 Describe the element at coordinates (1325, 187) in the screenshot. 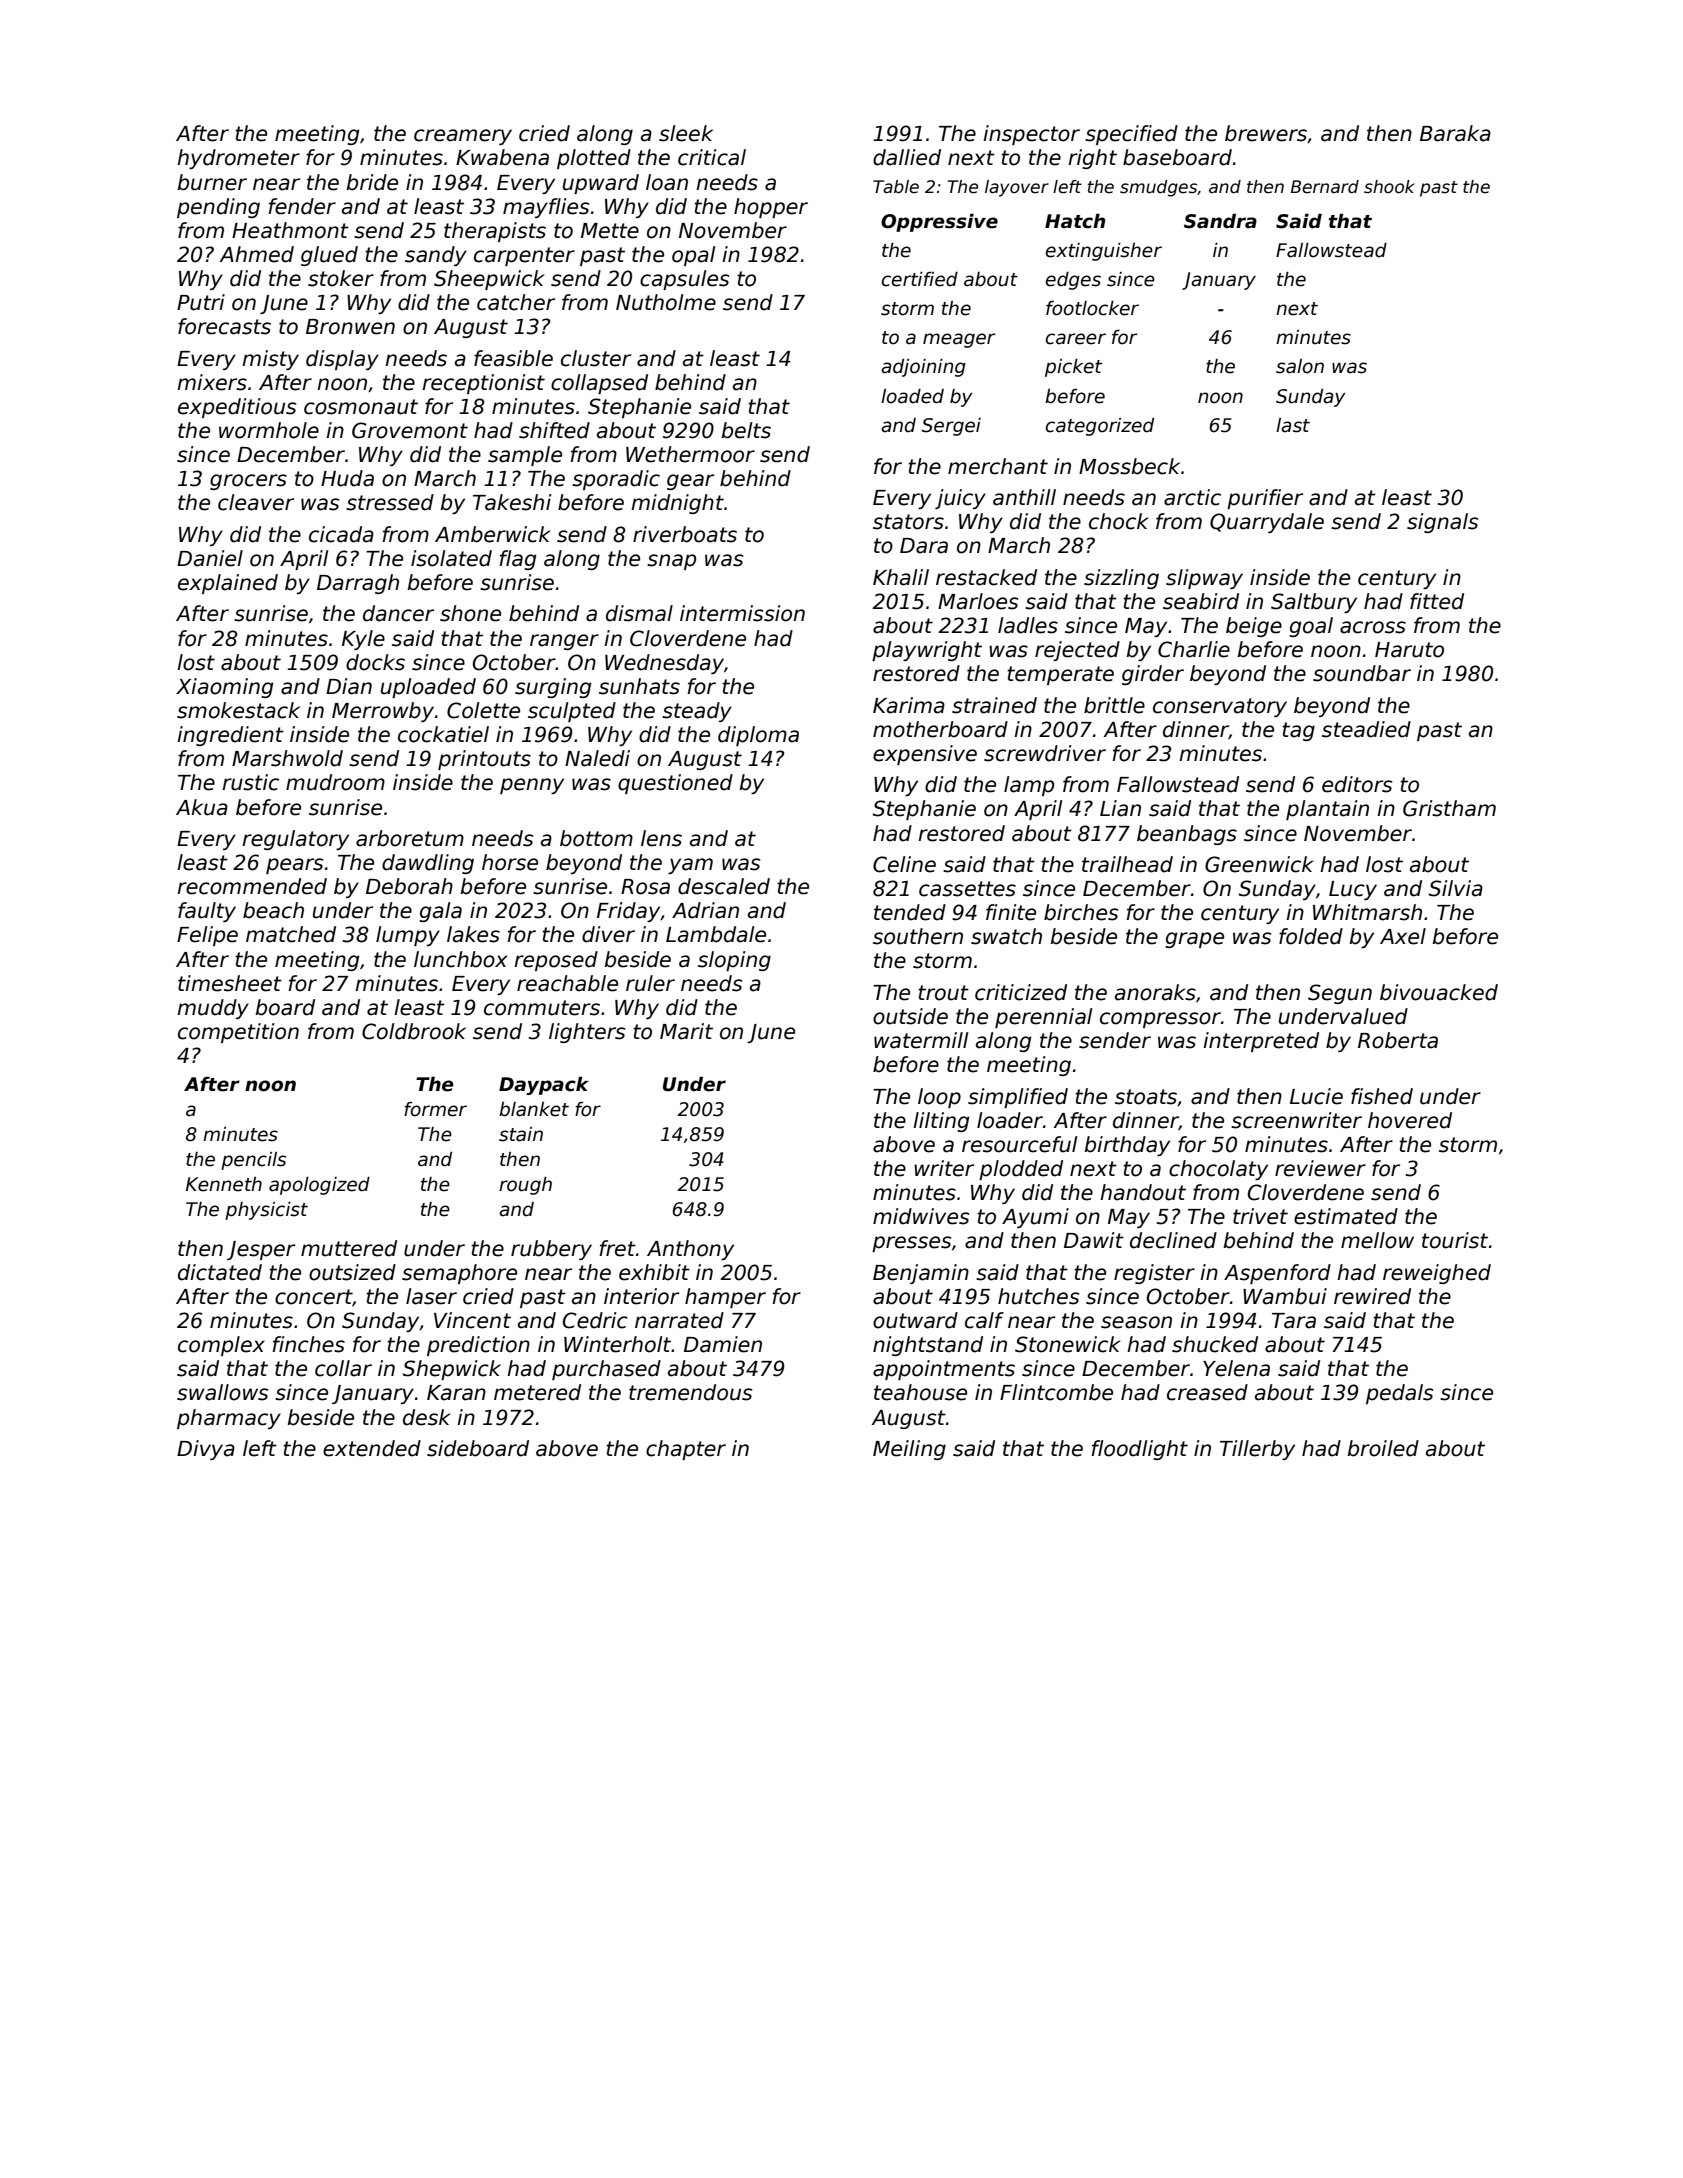

I see `Bernard` at that location.
